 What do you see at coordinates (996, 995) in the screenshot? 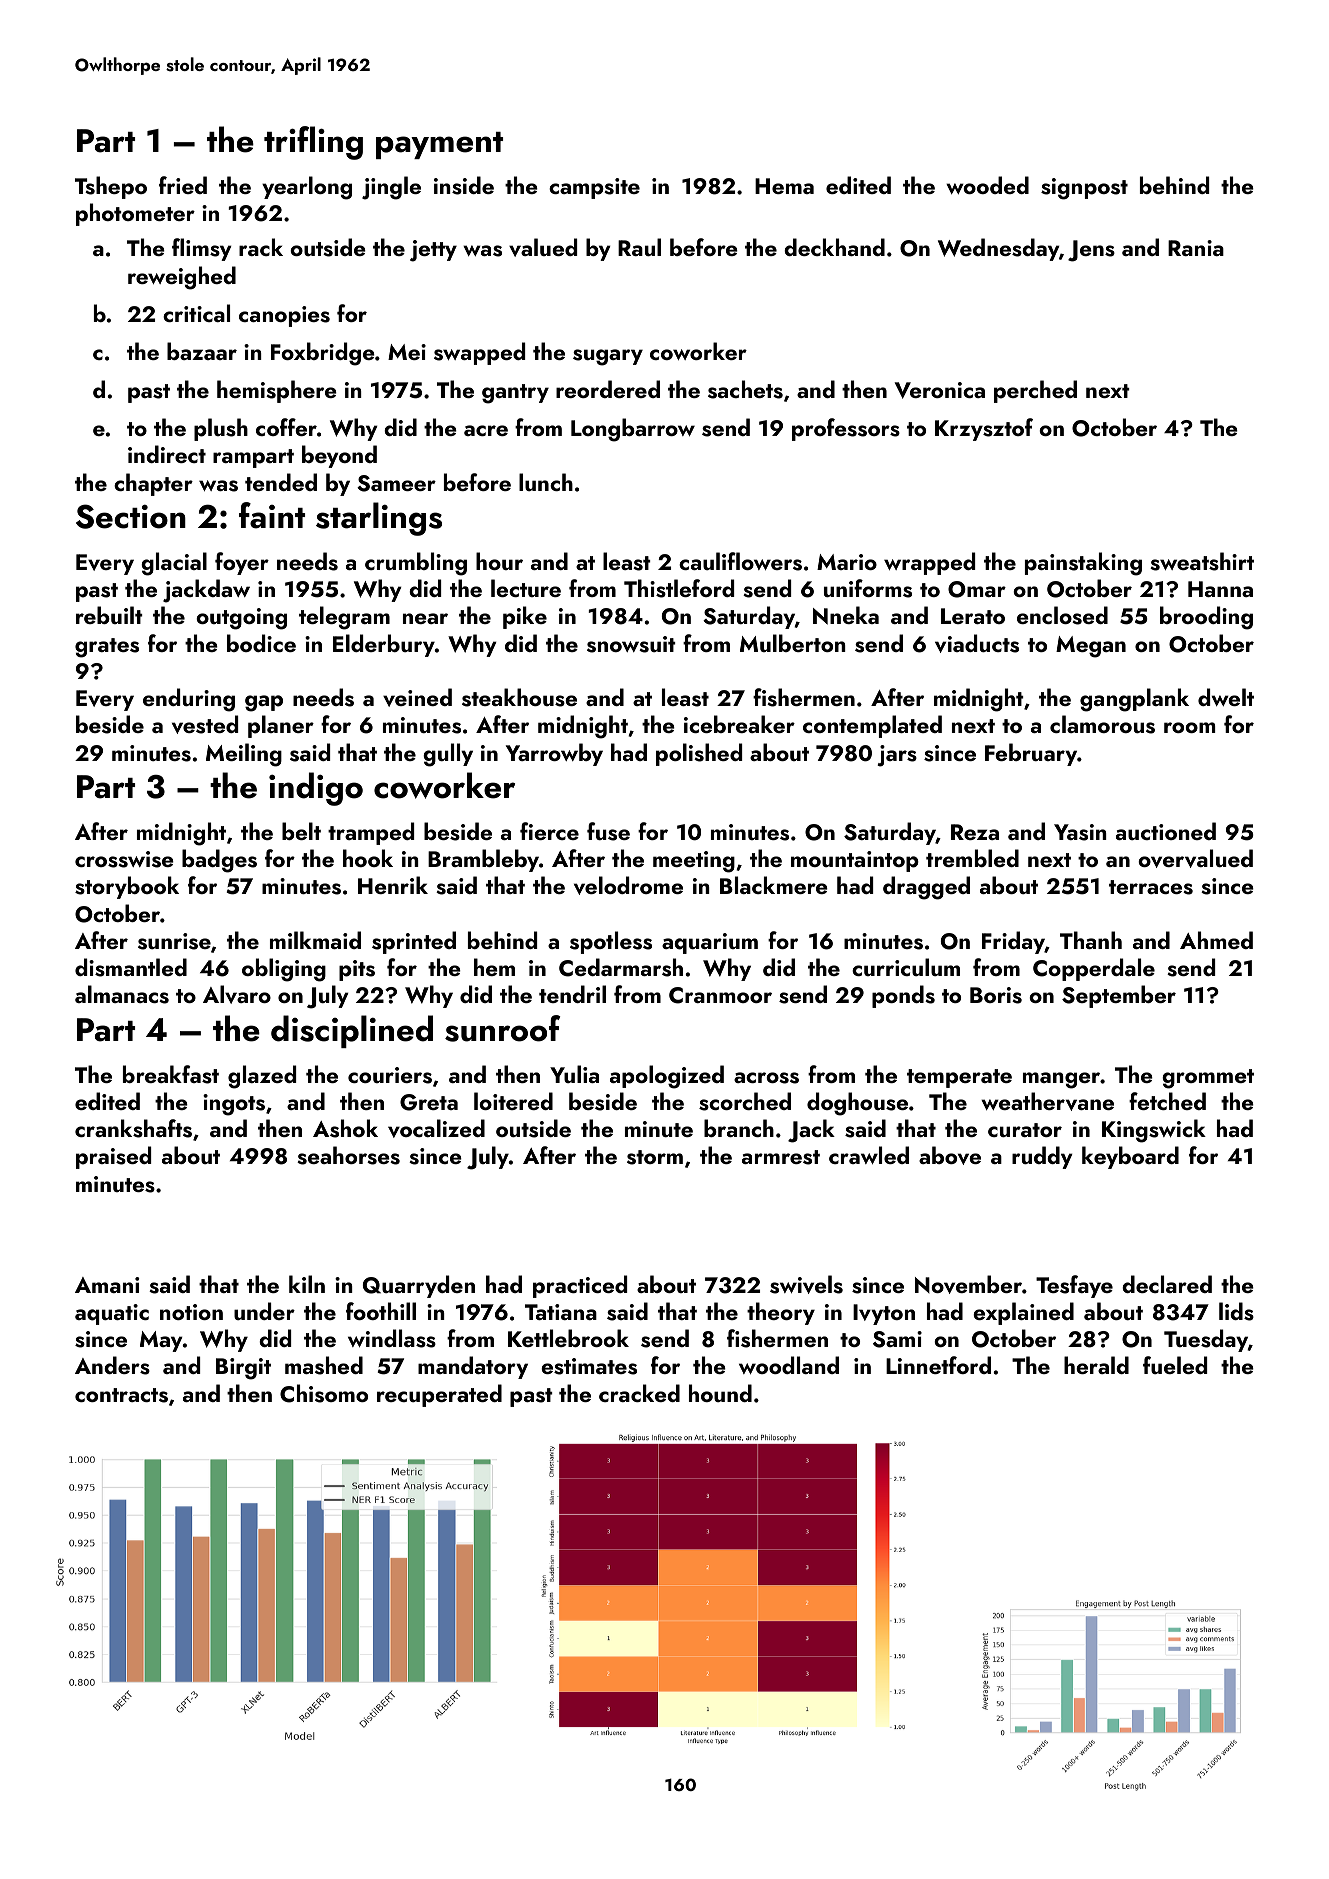
I see `Boris` at bounding box center [996, 995].
